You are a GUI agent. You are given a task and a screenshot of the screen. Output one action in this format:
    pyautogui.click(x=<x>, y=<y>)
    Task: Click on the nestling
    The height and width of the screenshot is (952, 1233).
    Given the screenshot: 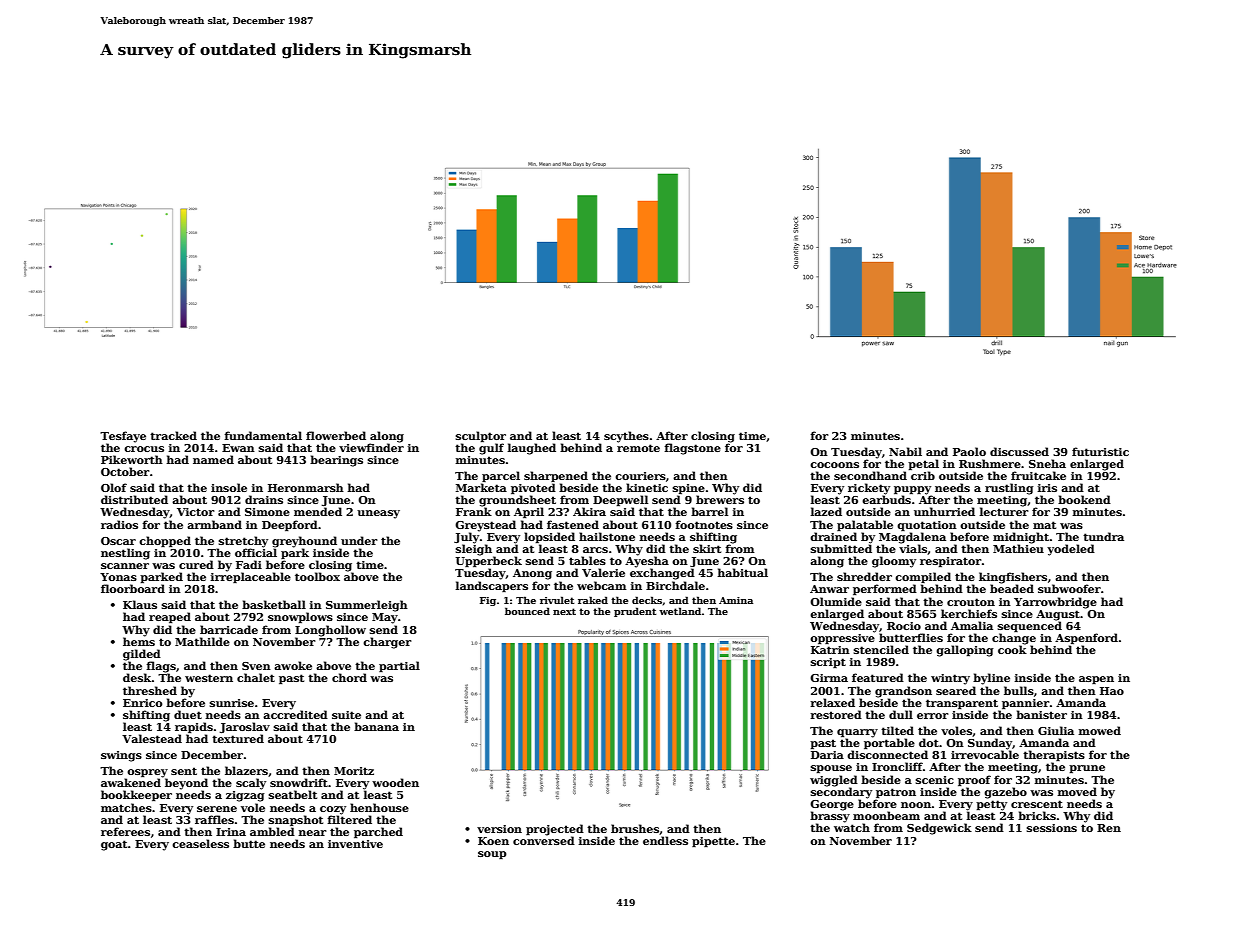 What is the action you would take?
    pyautogui.click(x=125, y=554)
